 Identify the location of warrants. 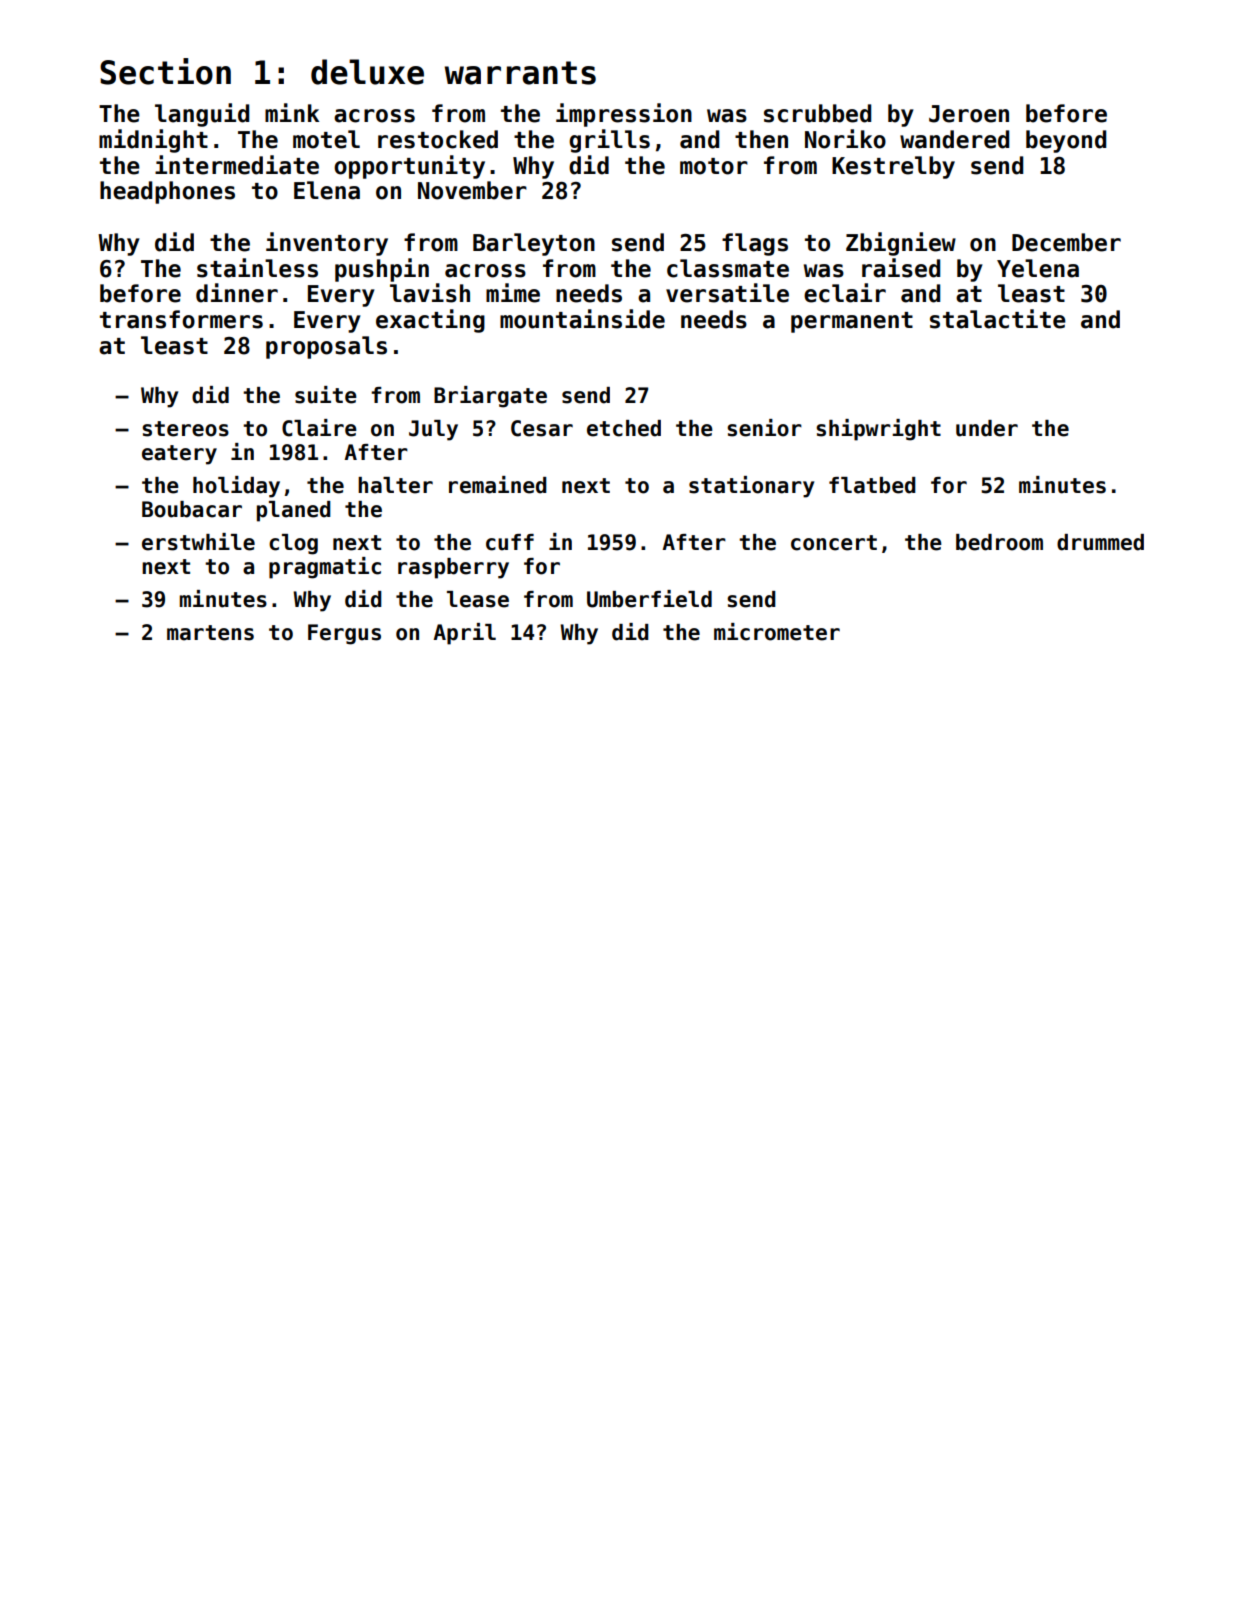
(520, 73).
